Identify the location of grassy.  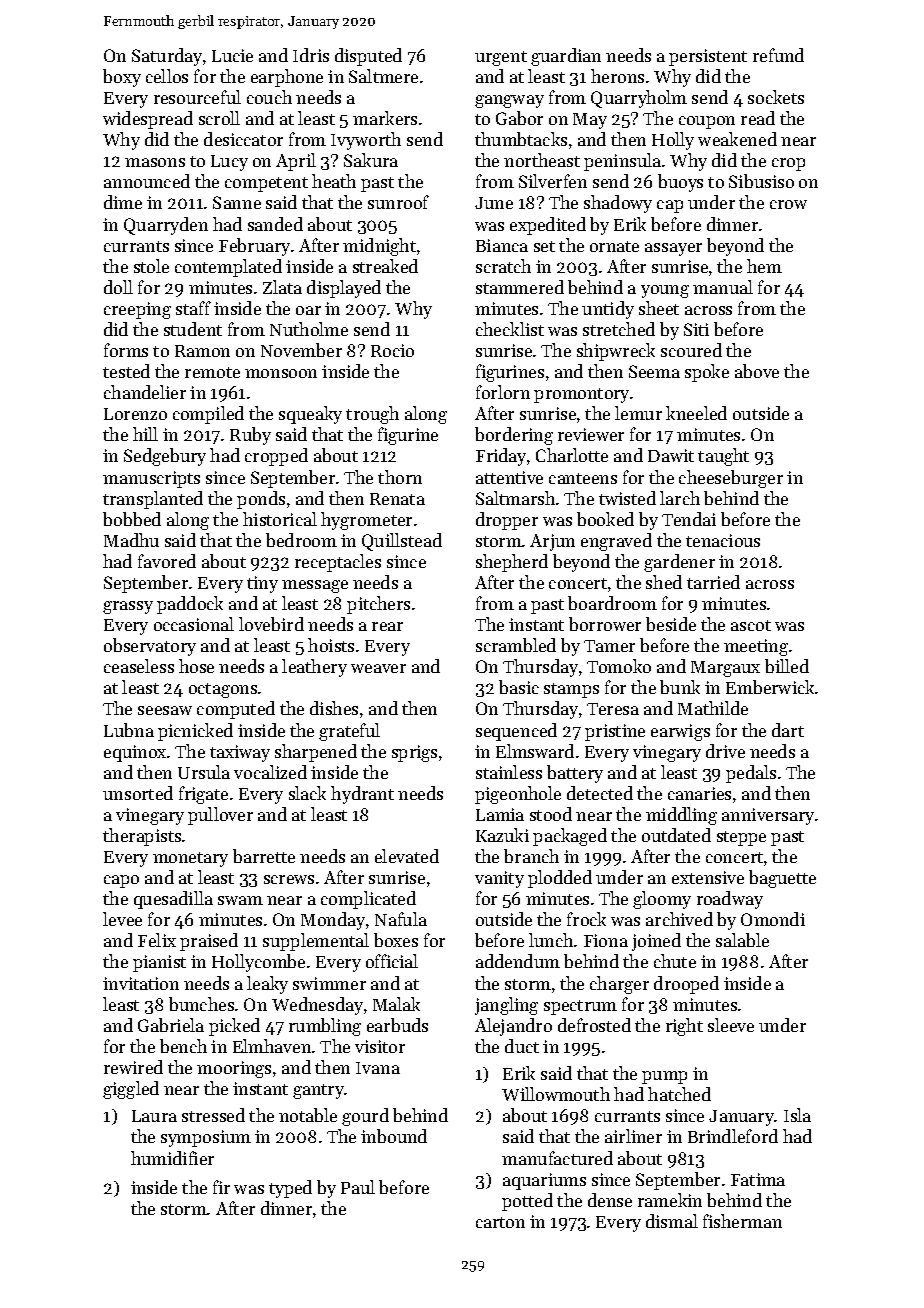
(128, 607).
